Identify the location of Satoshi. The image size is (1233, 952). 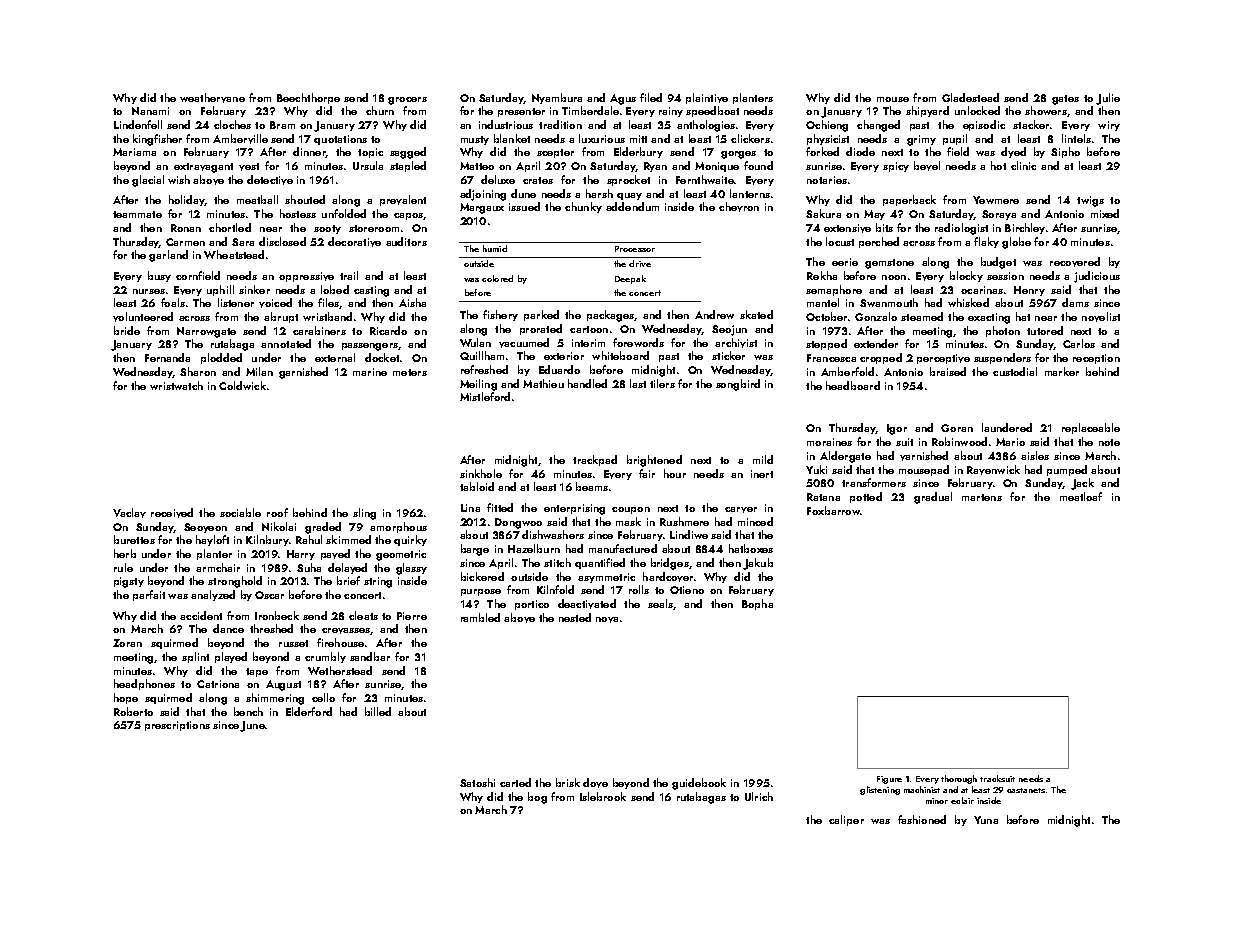
(477, 782).
